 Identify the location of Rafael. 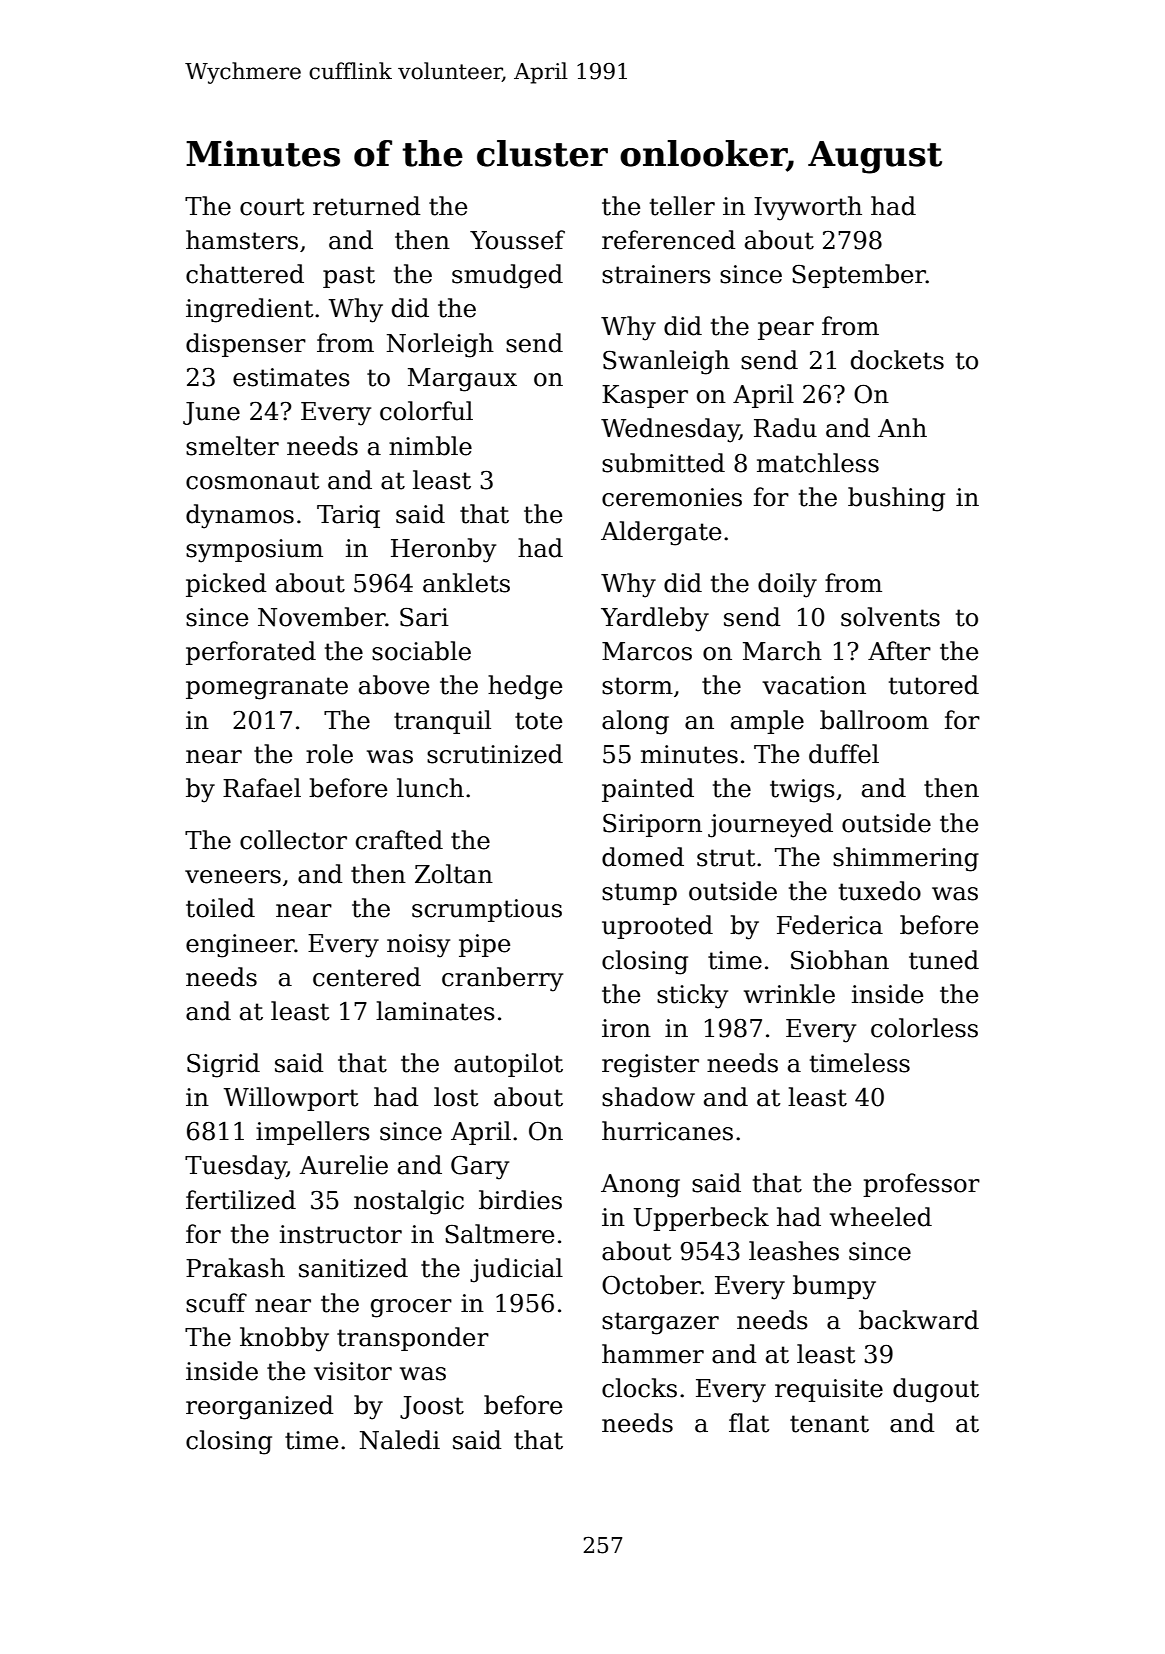
(262, 788).
